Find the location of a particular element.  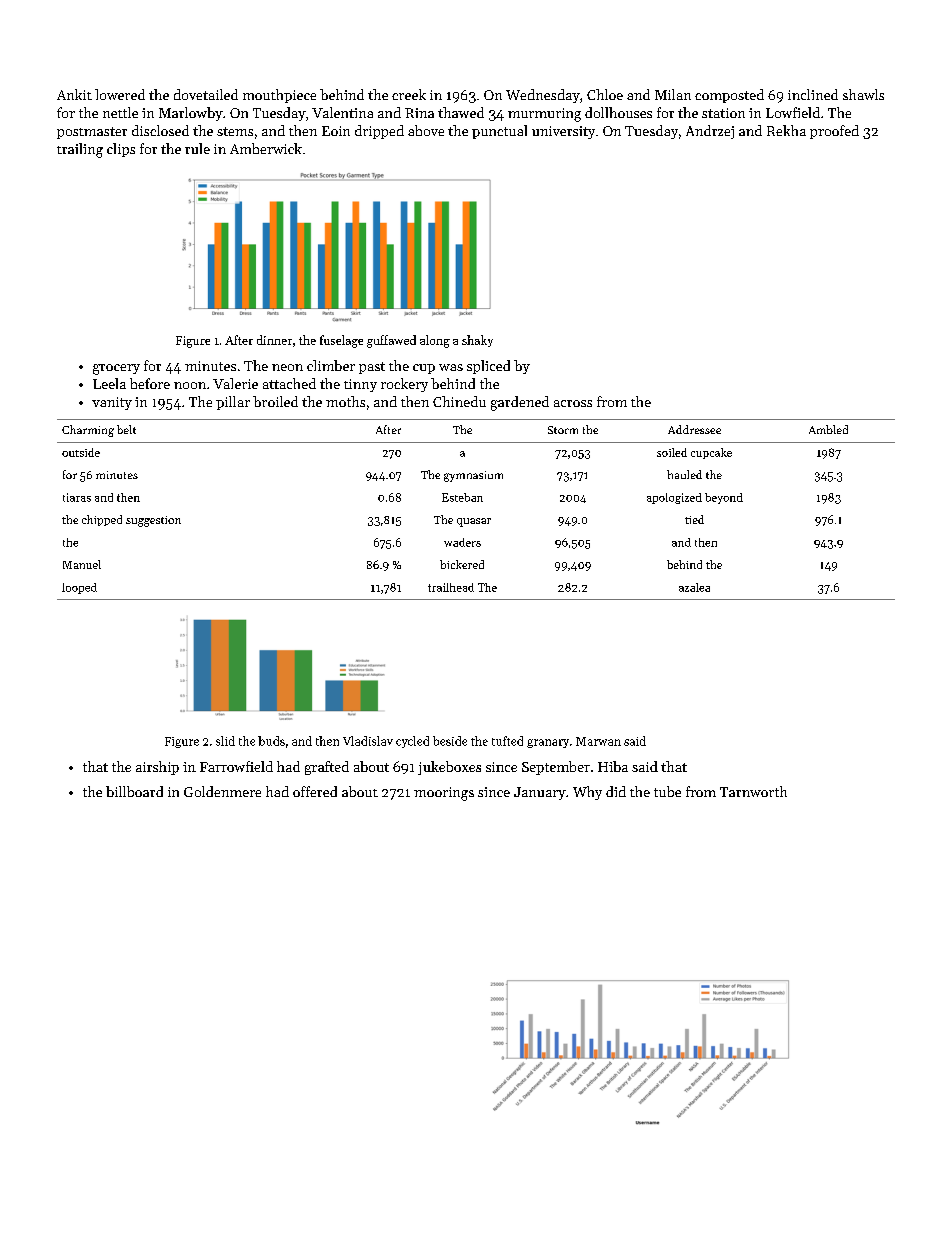

Farrowfield is located at coordinates (236, 766).
